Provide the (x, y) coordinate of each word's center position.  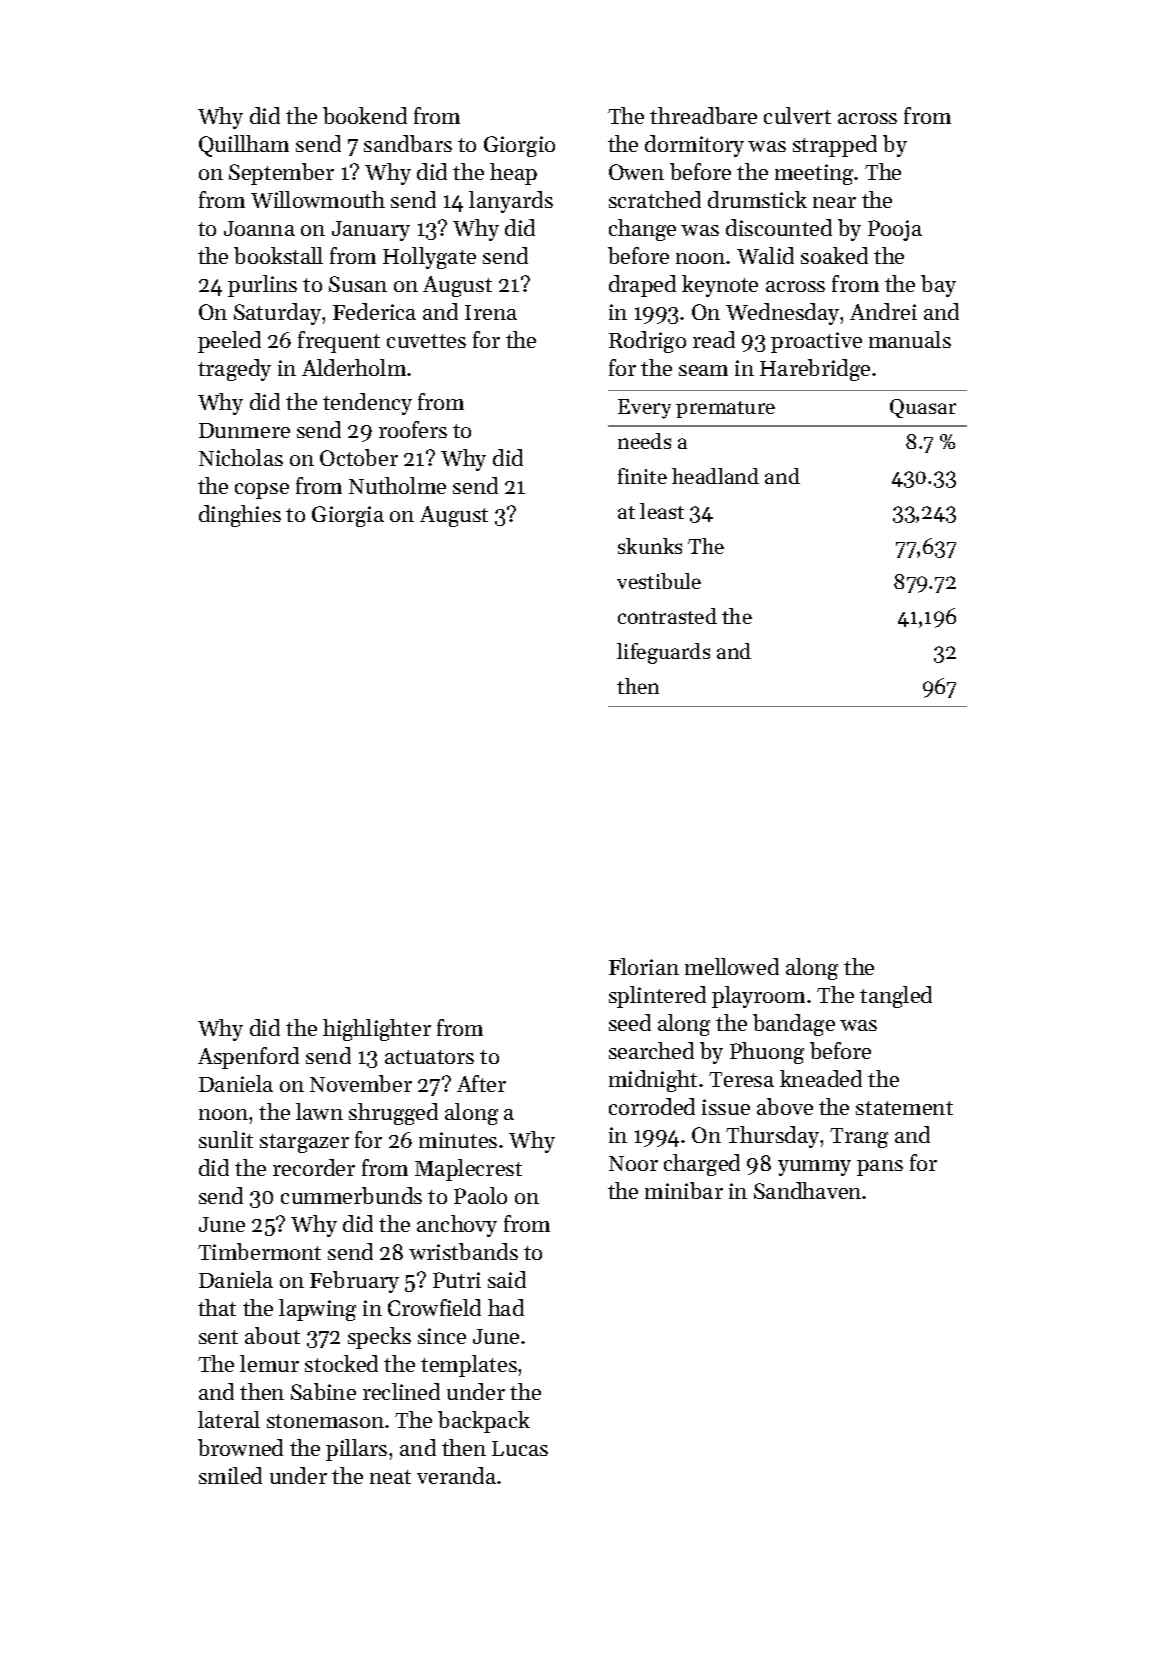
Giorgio (519, 146)
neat (390, 1477)
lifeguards (663, 653)
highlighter (377, 1030)
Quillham (244, 146)
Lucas (520, 1448)
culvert (797, 115)
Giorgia (348, 516)
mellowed (732, 966)
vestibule (659, 581)
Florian (644, 966)
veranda (456, 1475)
